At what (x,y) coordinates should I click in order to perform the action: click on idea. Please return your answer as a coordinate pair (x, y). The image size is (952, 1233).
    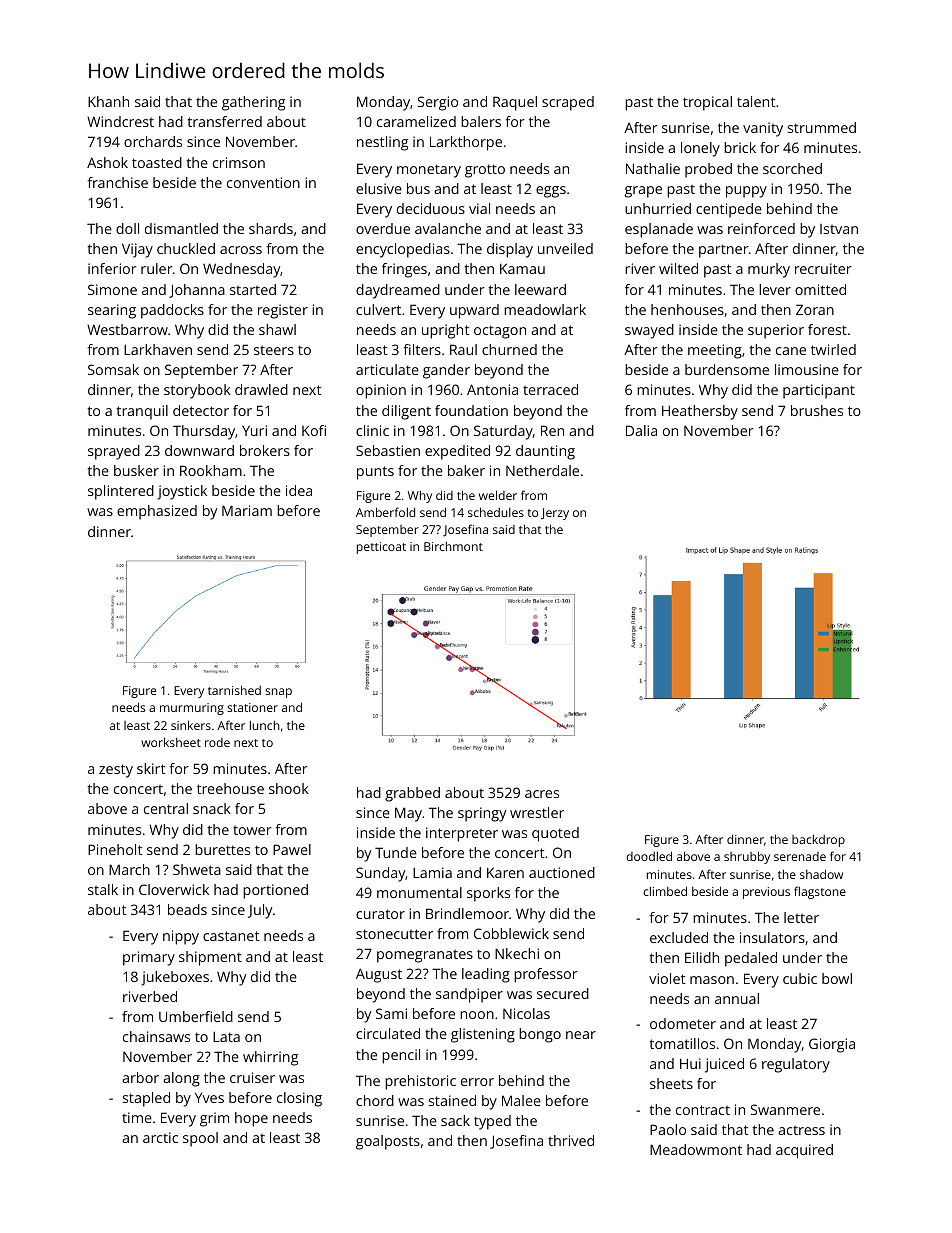
    Looking at the image, I should click on (299, 490).
